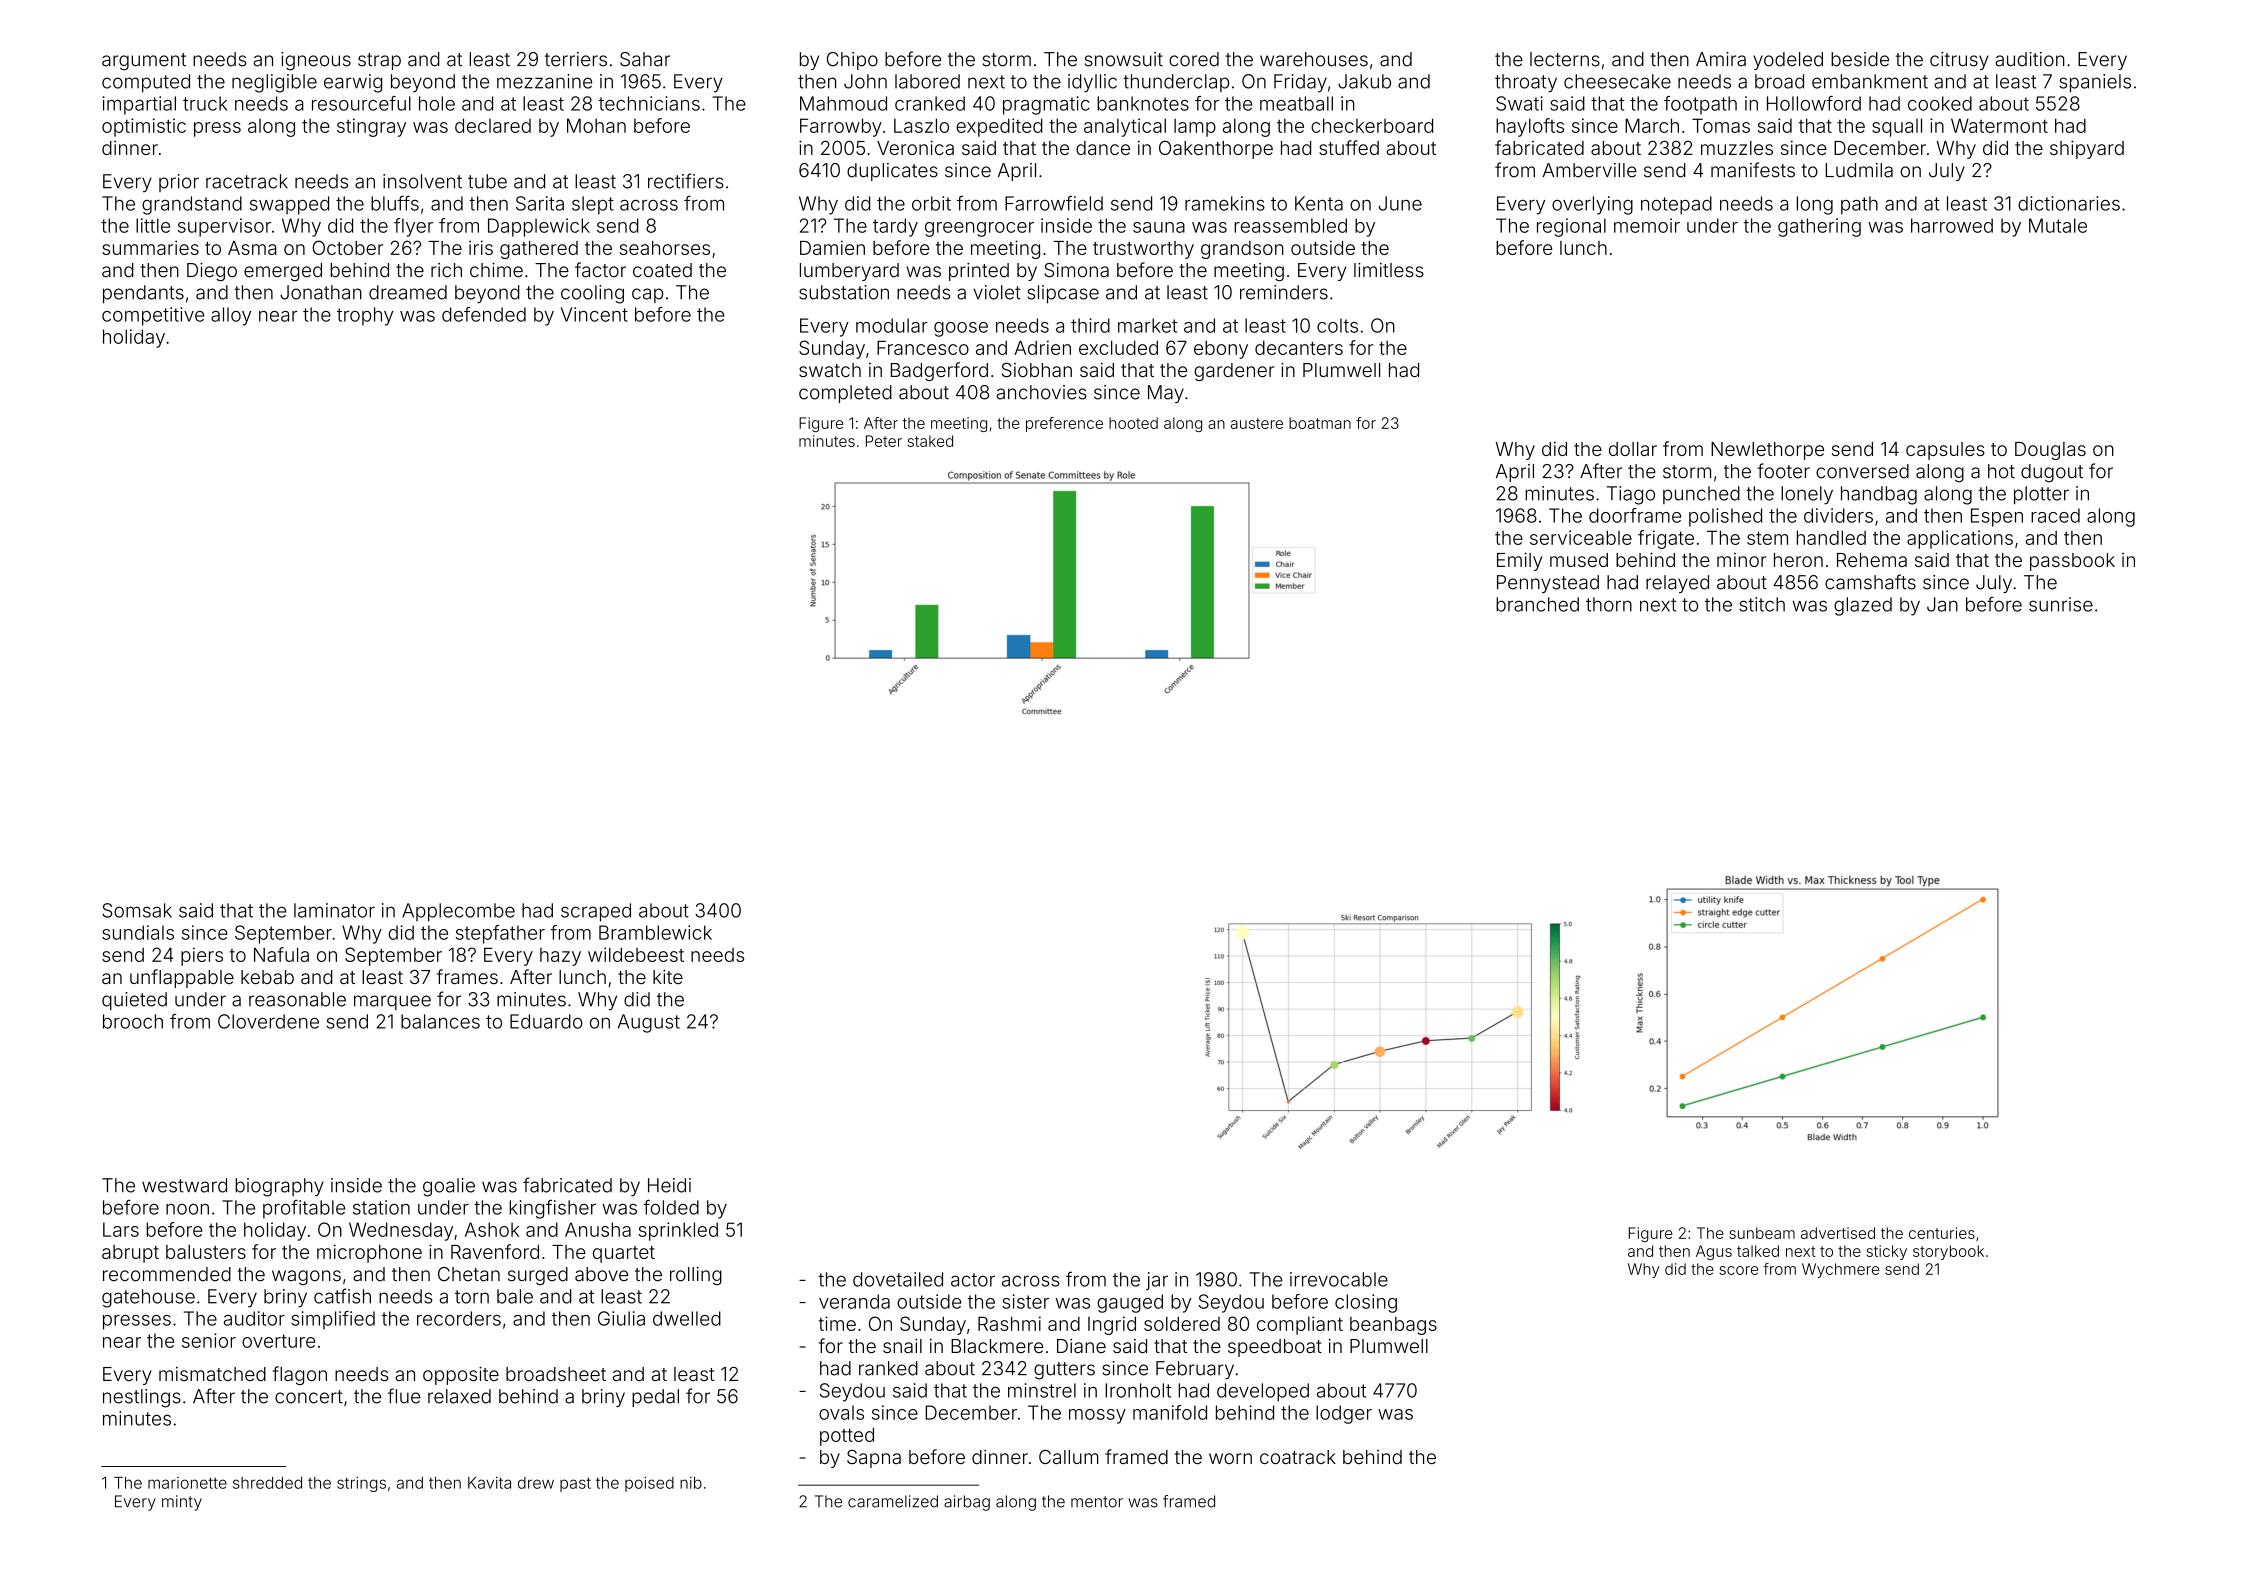 This screenshot has height=1586, width=2243. Describe the element at coordinates (1263, 1392) in the screenshot. I see `developed` at that location.
